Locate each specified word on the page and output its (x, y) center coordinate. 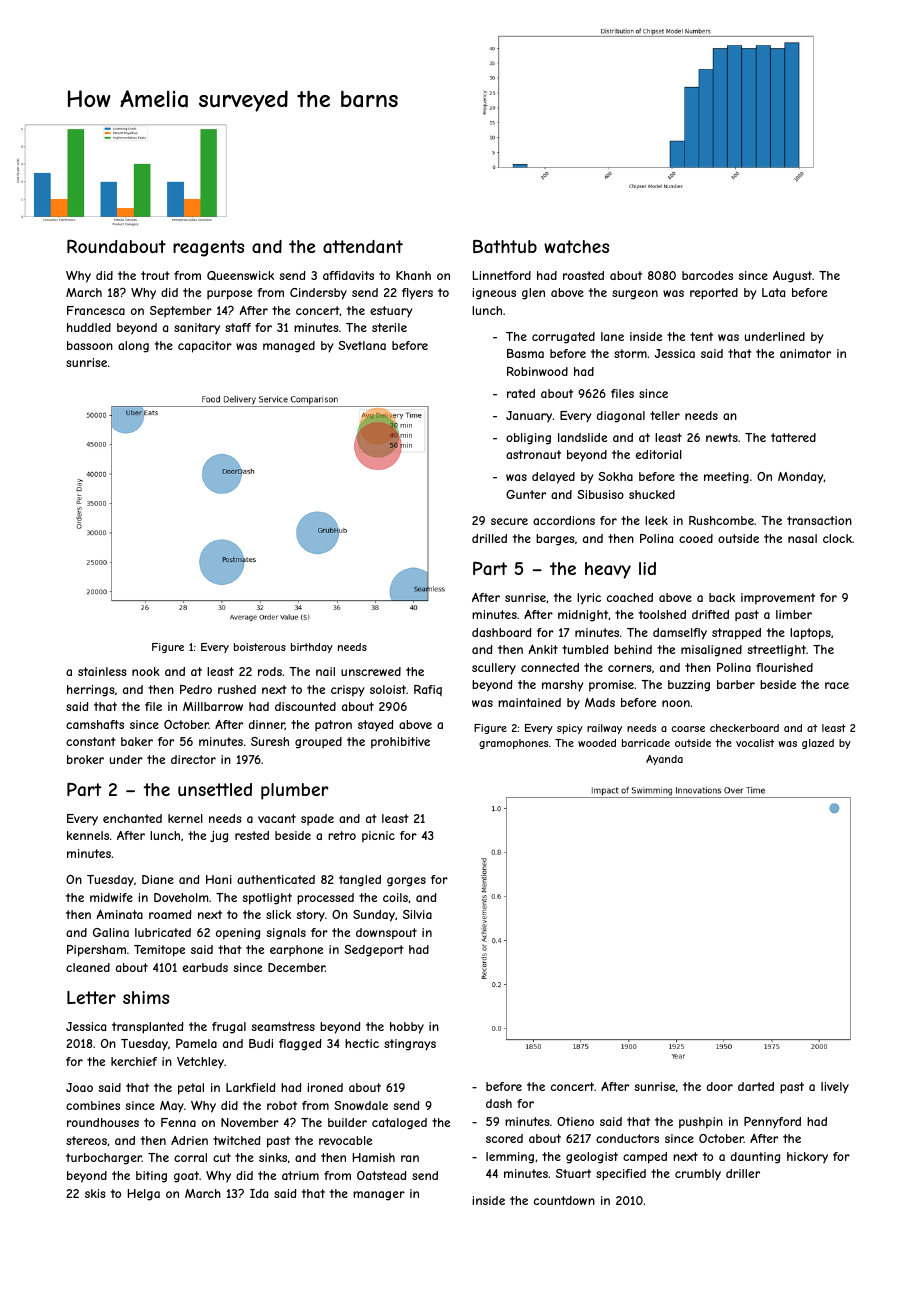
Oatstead (381, 1175)
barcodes (707, 275)
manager (379, 1196)
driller (743, 1173)
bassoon (90, 345)
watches (576, 246)
